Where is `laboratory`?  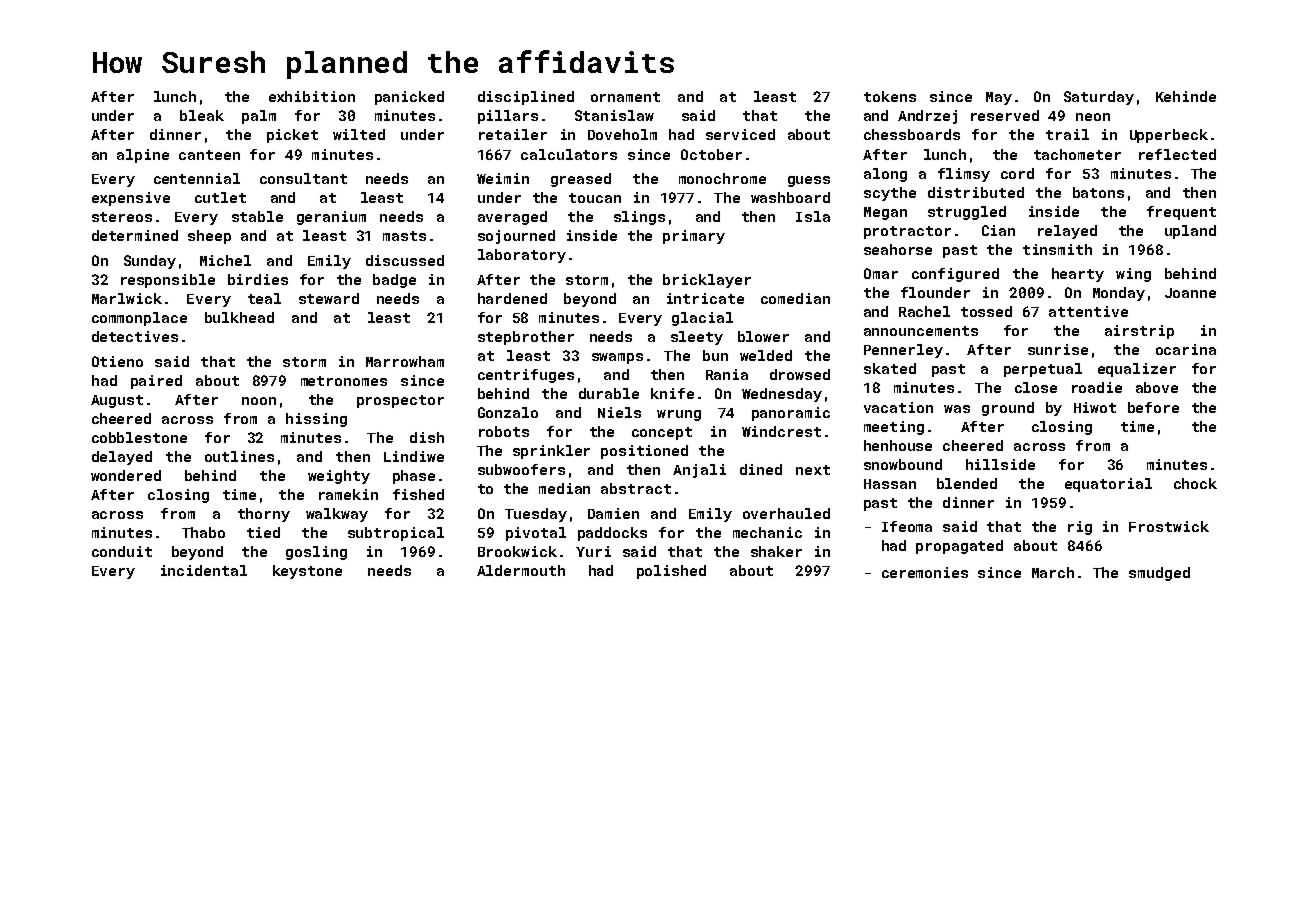 laboratory is located at coordinates (522, 256).
